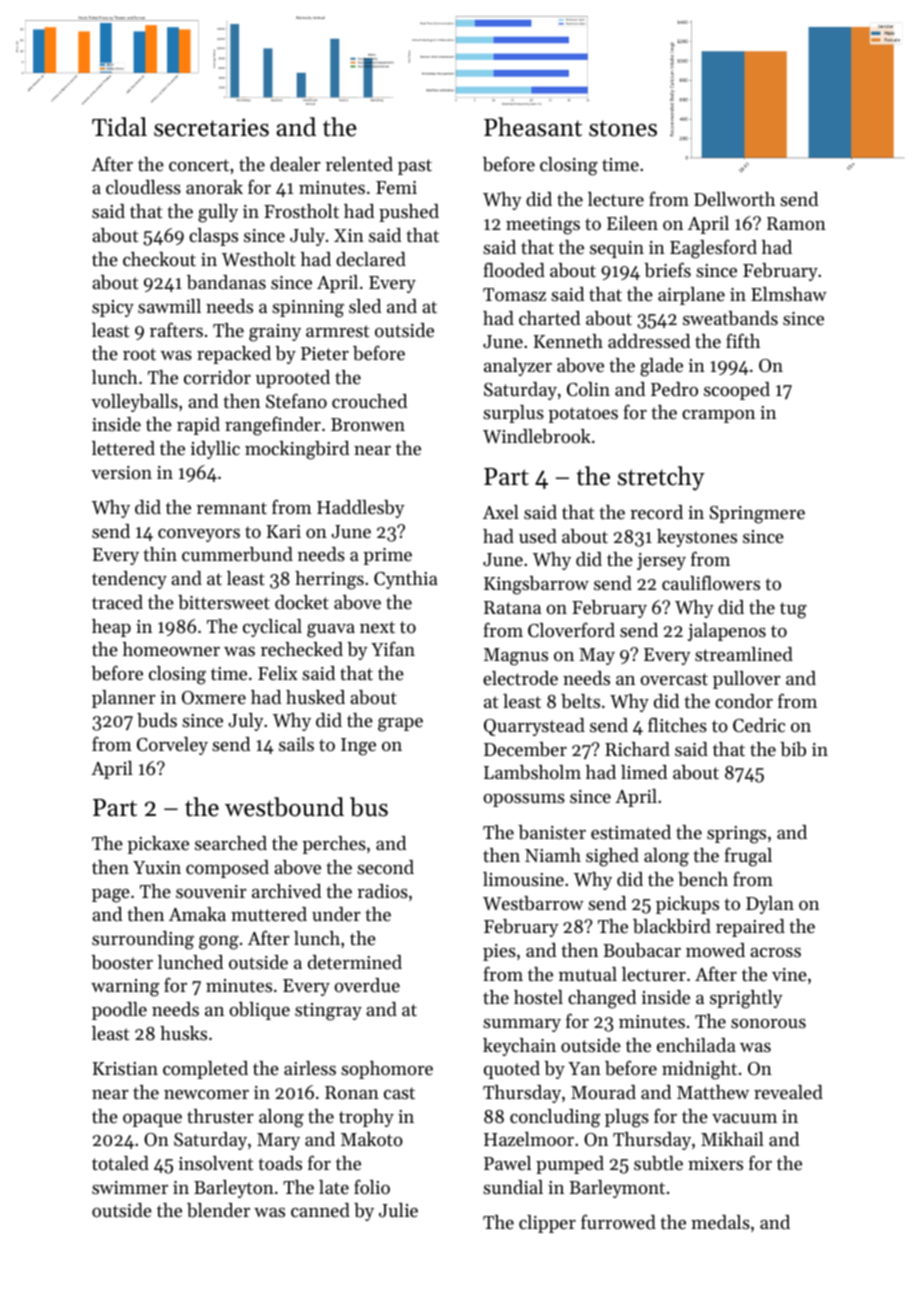 This screenshot has height=1308, width=924. What do you see at coordinates (143, 940) in the screenshot?
I see `surrounding` at bounding box center [143, 940].
